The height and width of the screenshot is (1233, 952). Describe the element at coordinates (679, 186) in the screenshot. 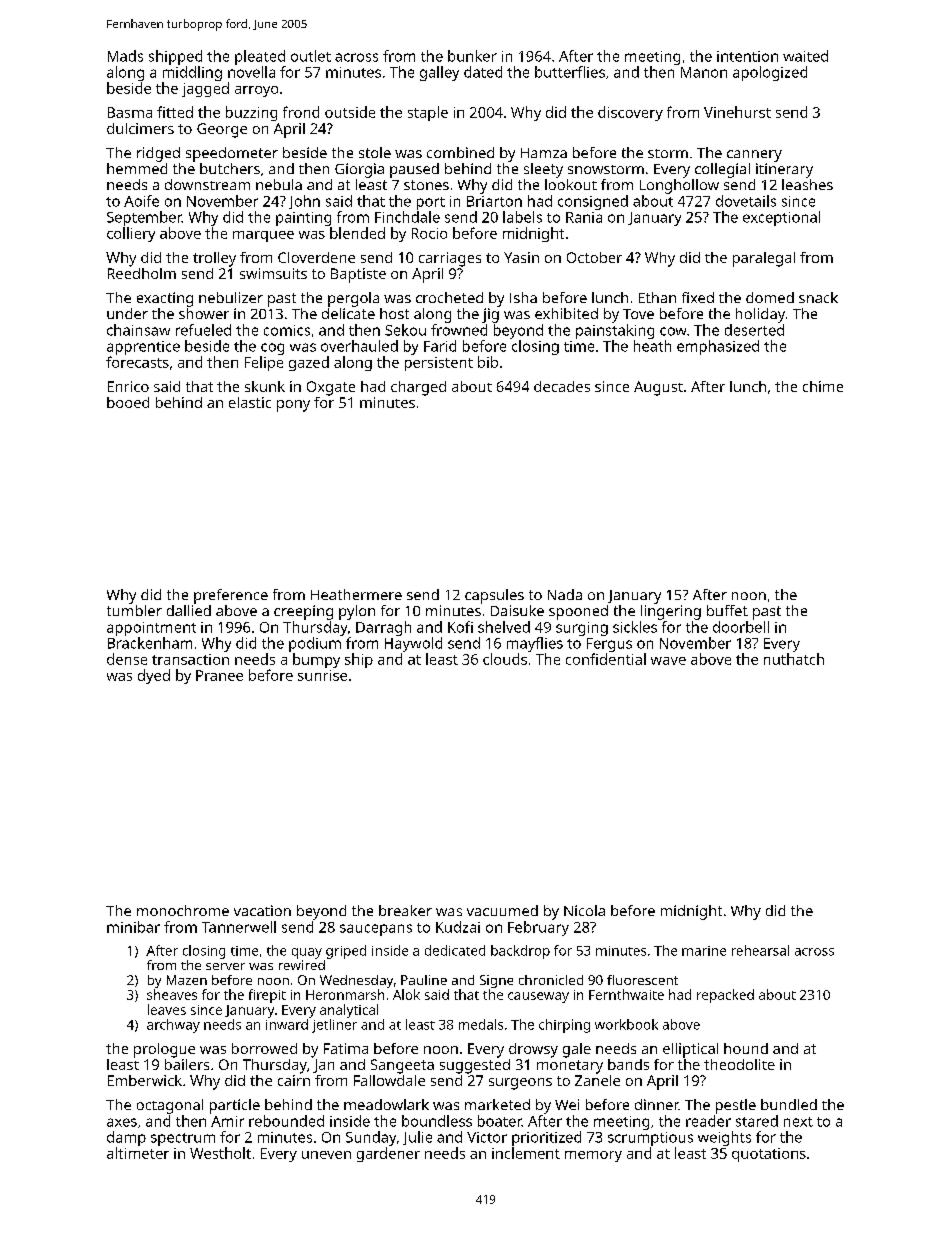

I see `Longhollow` at that location.
